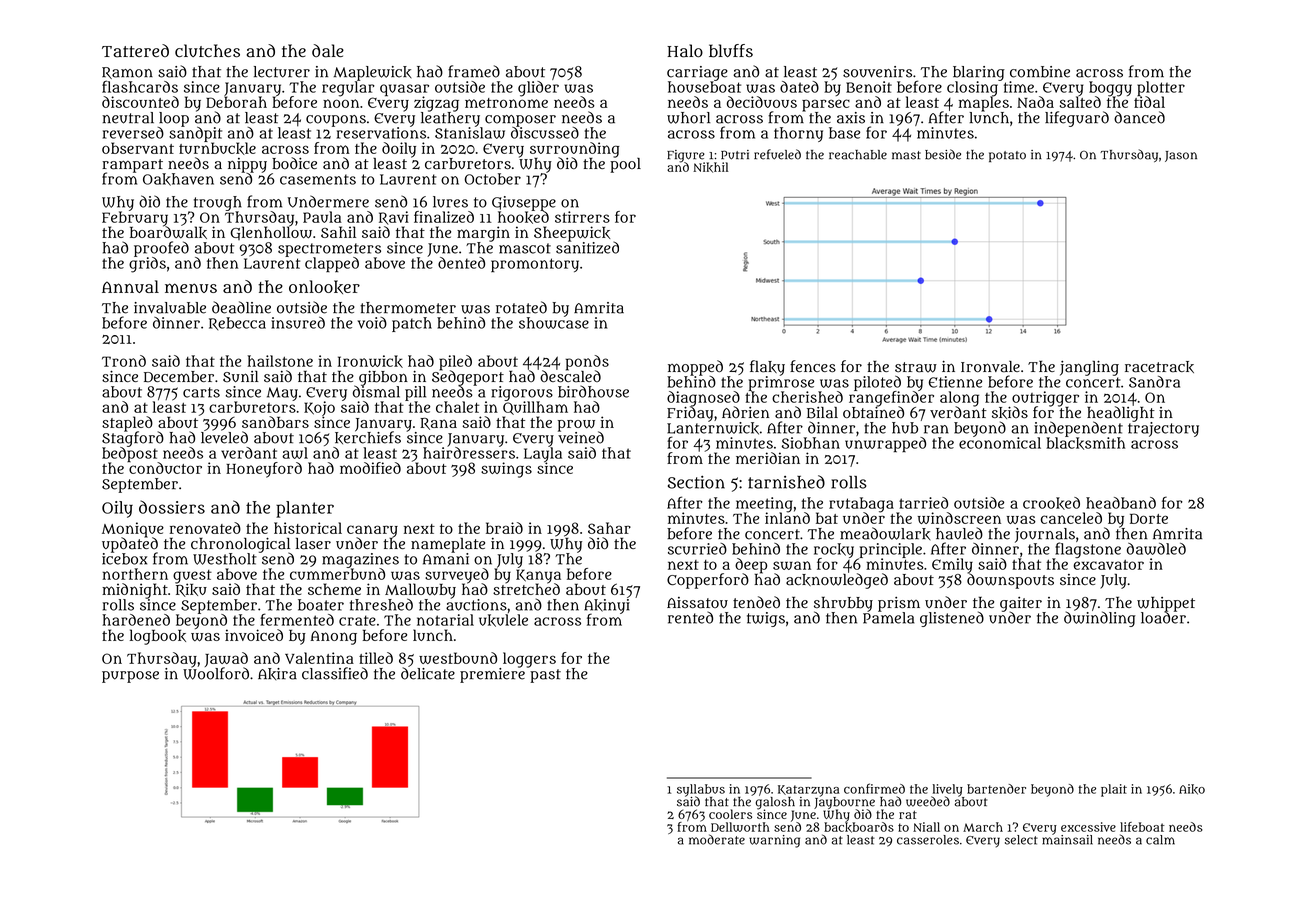 The image size is (1308, 924). Describe the element at coordinates (1040, 72) in the page. I see `combine` at that location.
